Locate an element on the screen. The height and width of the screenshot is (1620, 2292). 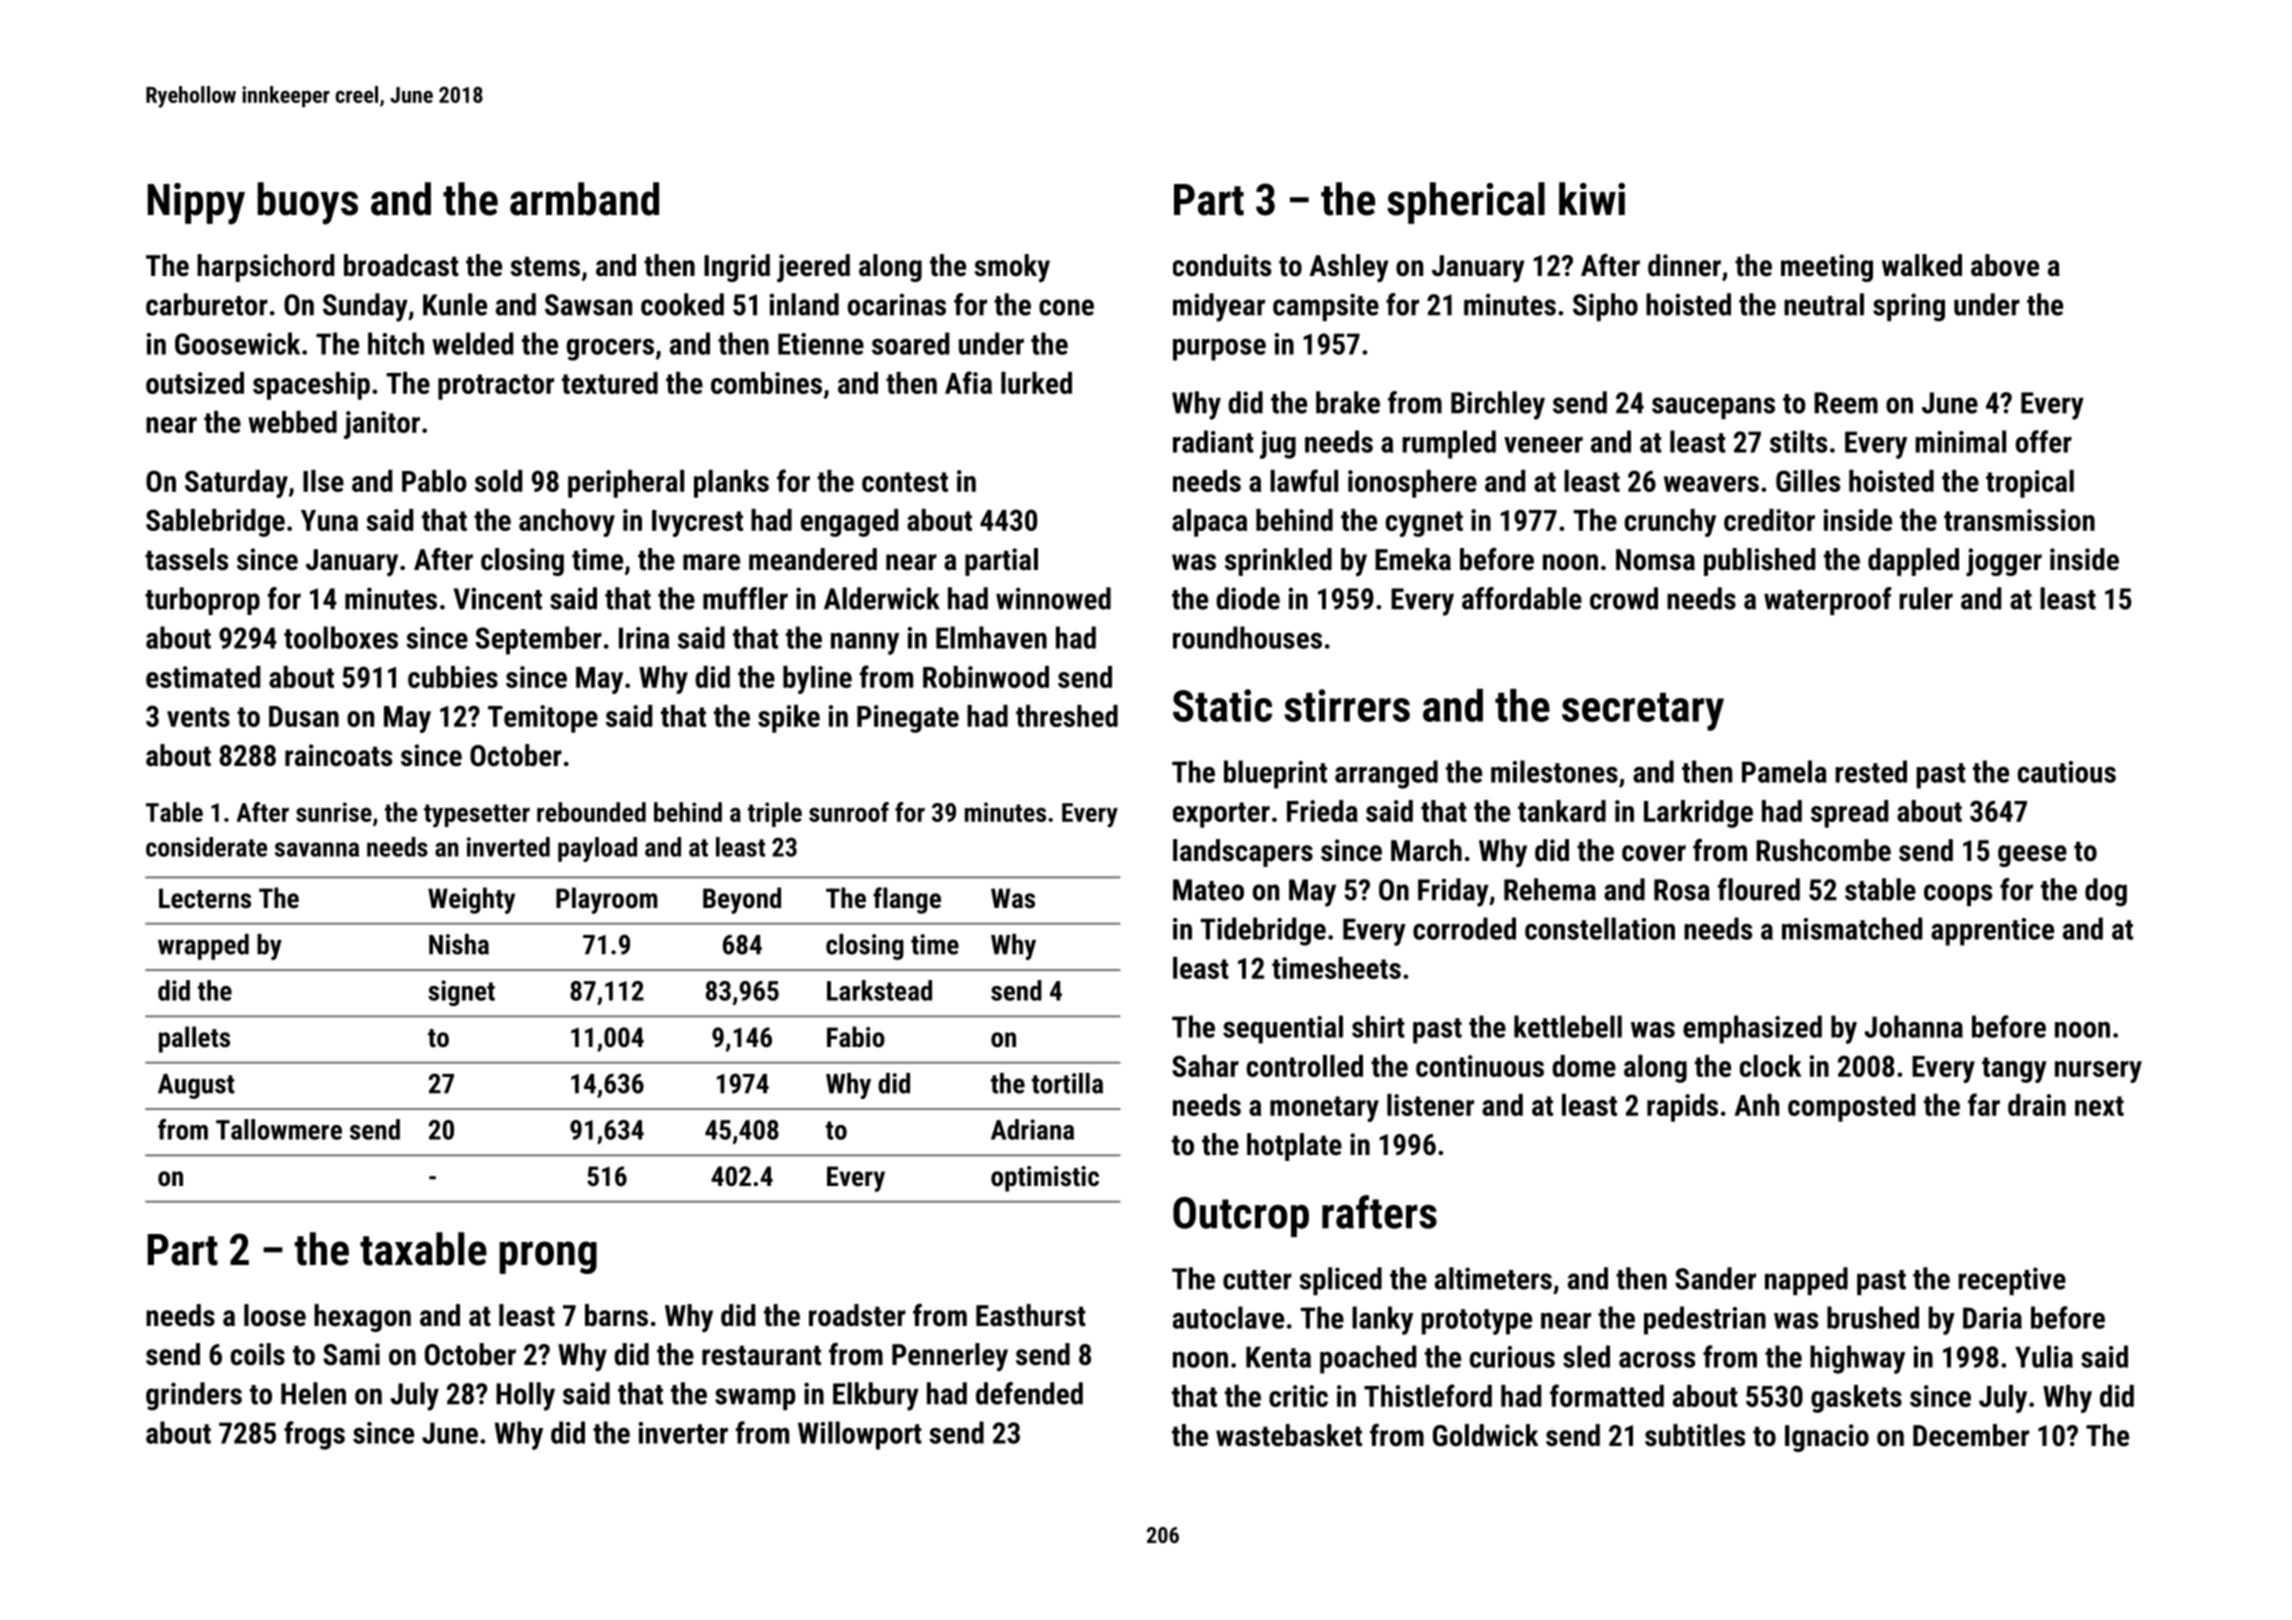
monetary is located at coordinates (1324, 1109).
